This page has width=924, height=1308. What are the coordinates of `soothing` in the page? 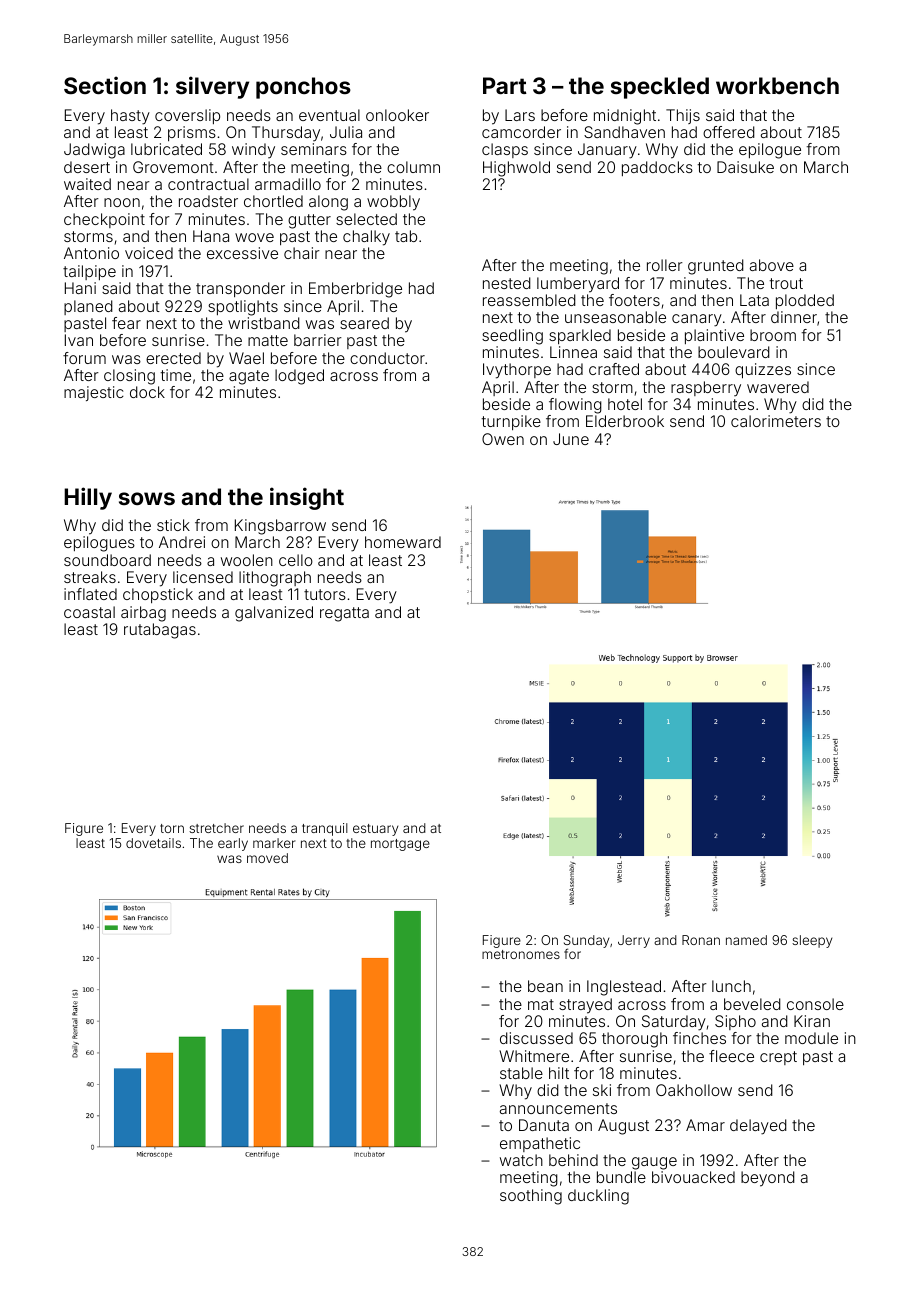 It's located at (531, 1197).
